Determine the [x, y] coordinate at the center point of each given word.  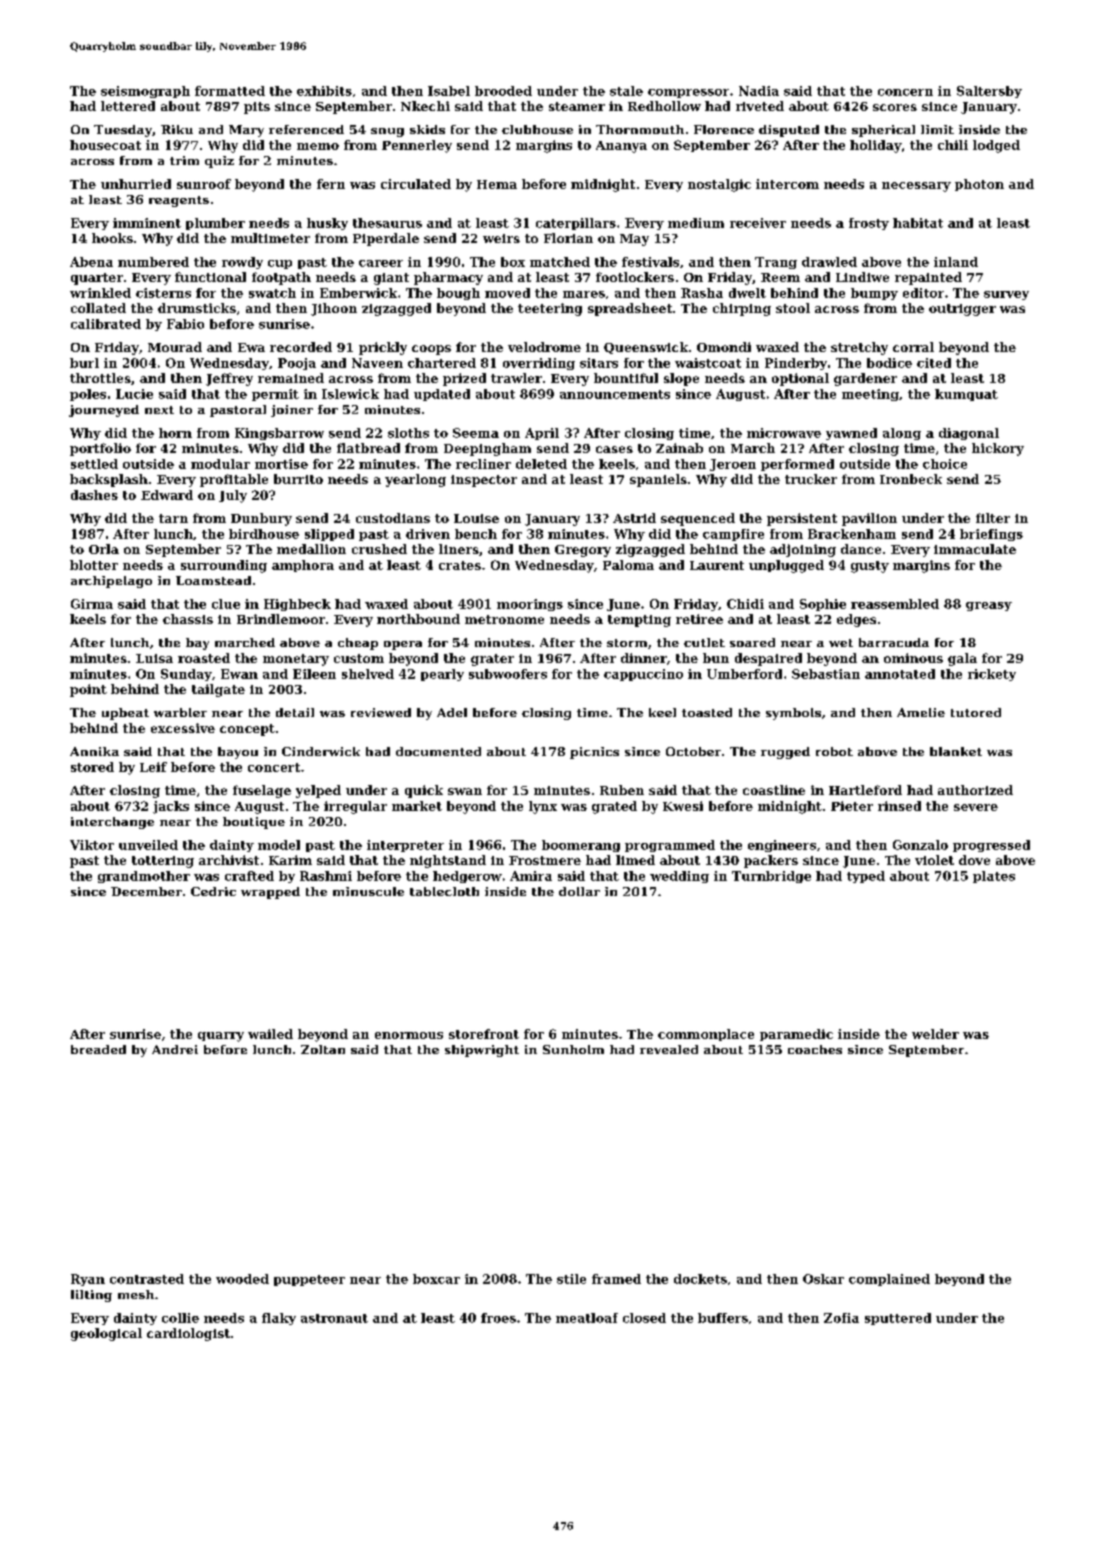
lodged [996, 146]
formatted [230, 91]
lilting [91, 1296]
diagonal [969, 434]
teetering [550, 309]
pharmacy [448, 278]
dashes [94, 495]
